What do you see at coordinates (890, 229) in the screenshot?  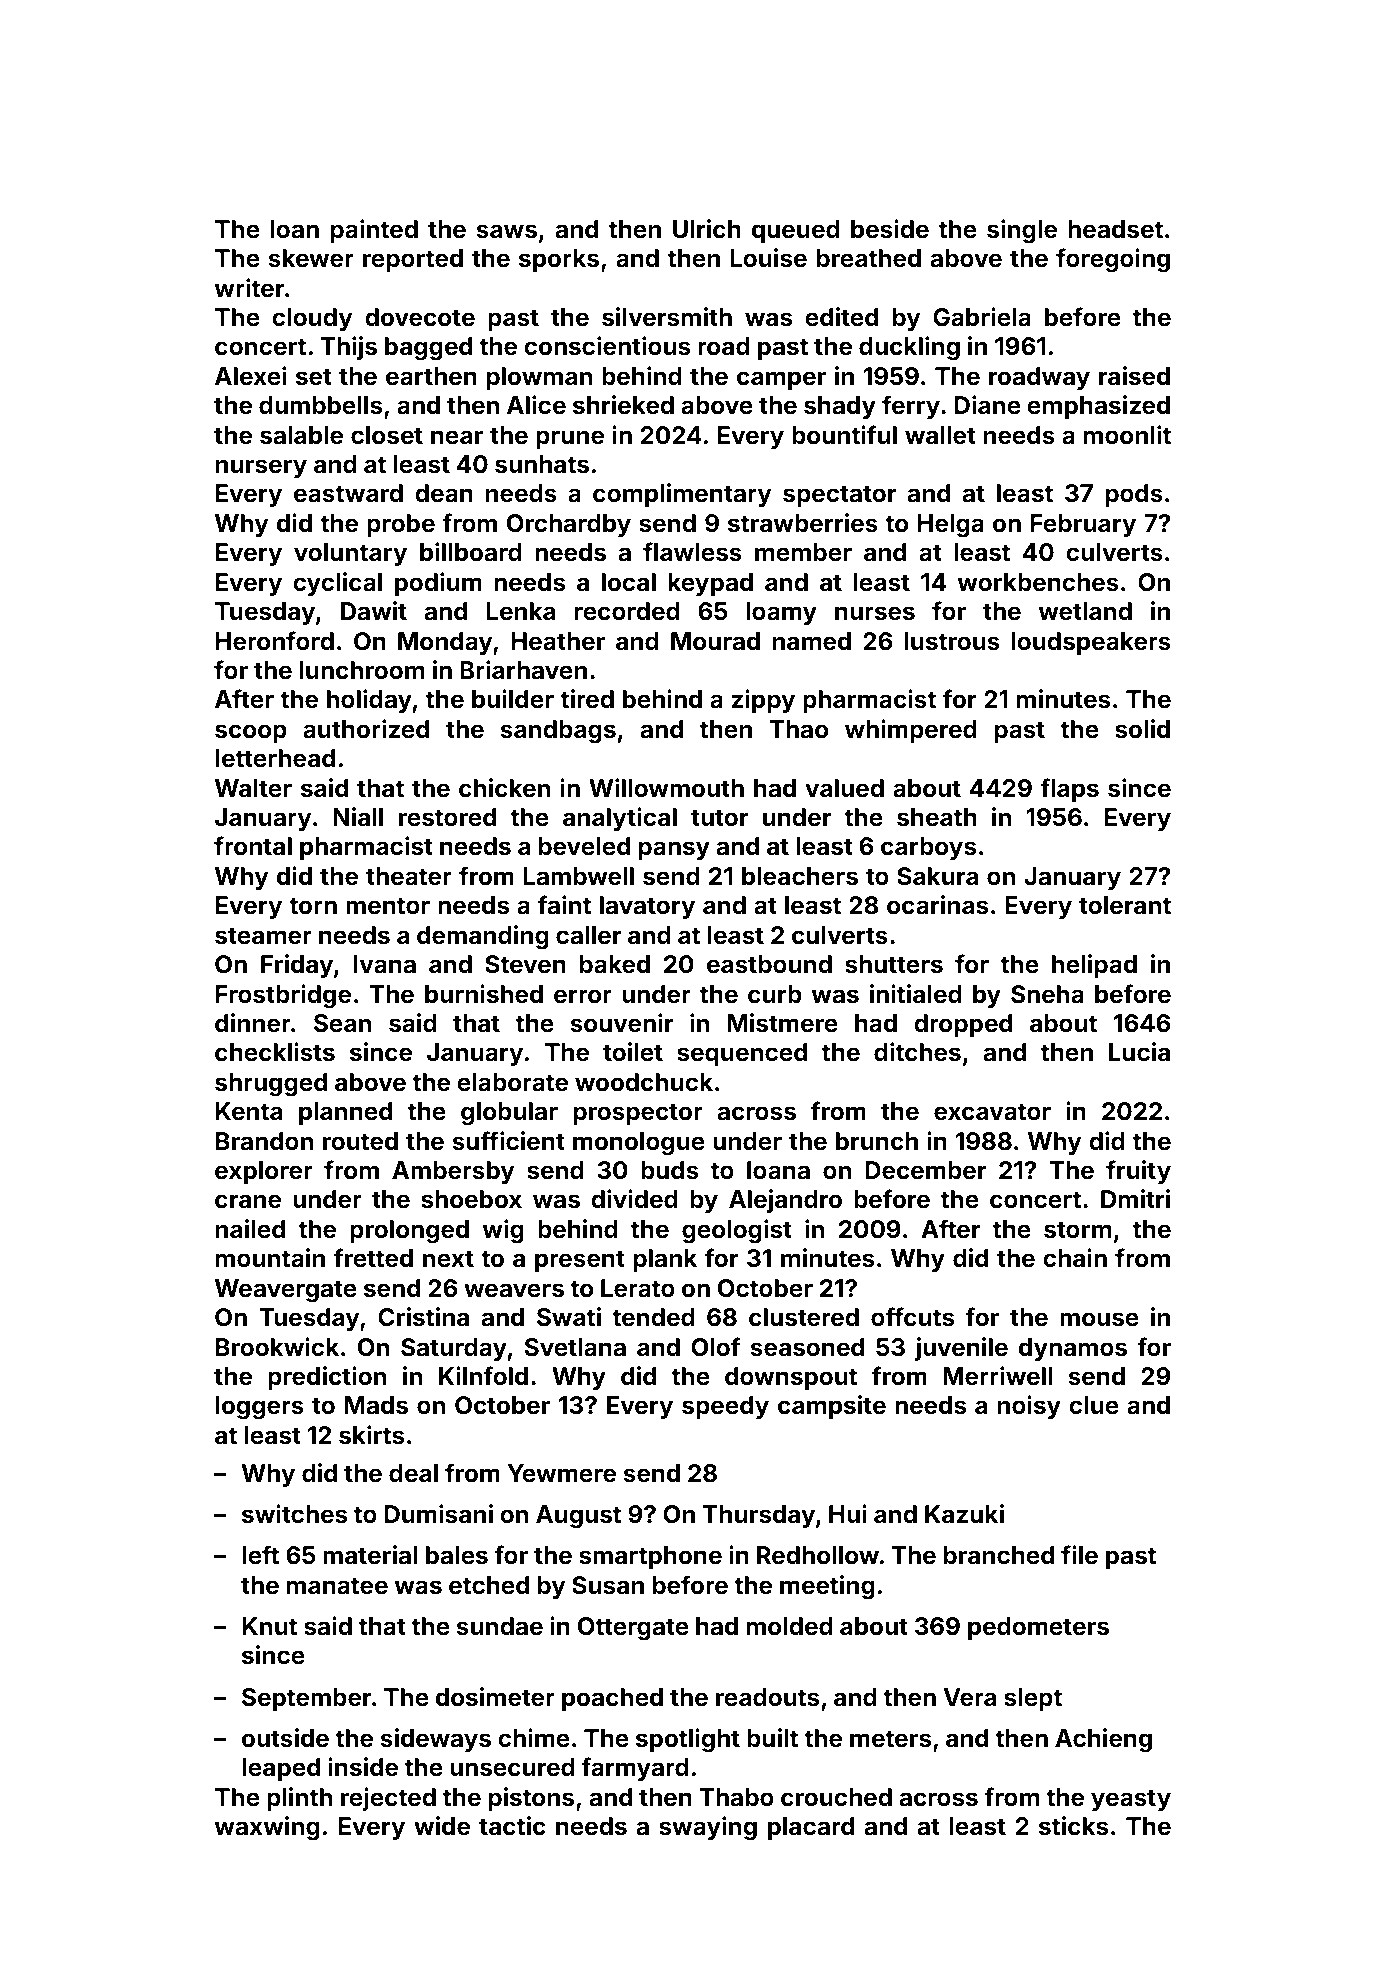 I see `beside` at bounding box center [890, 229].
